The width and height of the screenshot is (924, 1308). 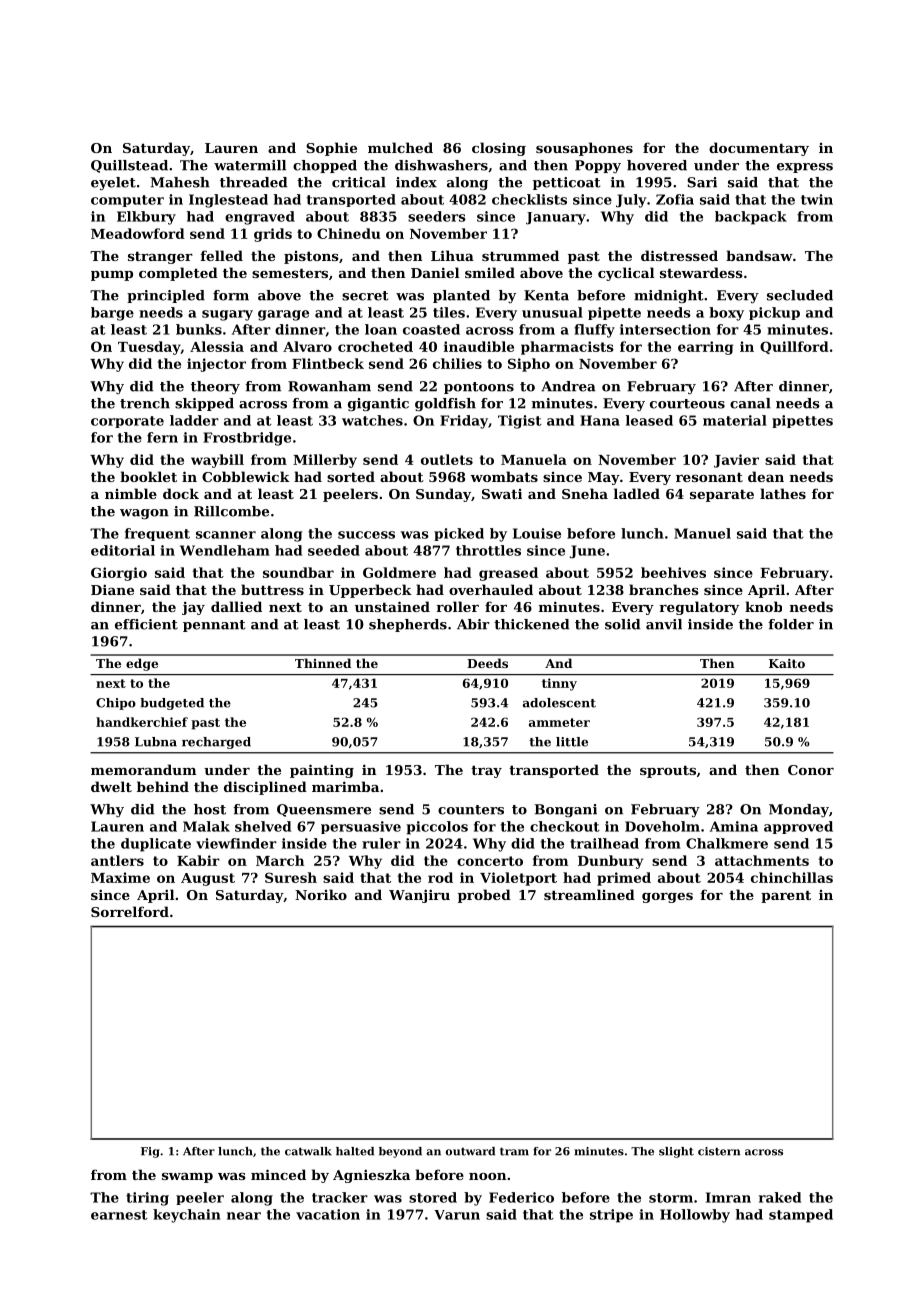 What do you see at coordinates (783, 493) in the screenshot?
I see `lathes` at bounding box center [783, 493].
